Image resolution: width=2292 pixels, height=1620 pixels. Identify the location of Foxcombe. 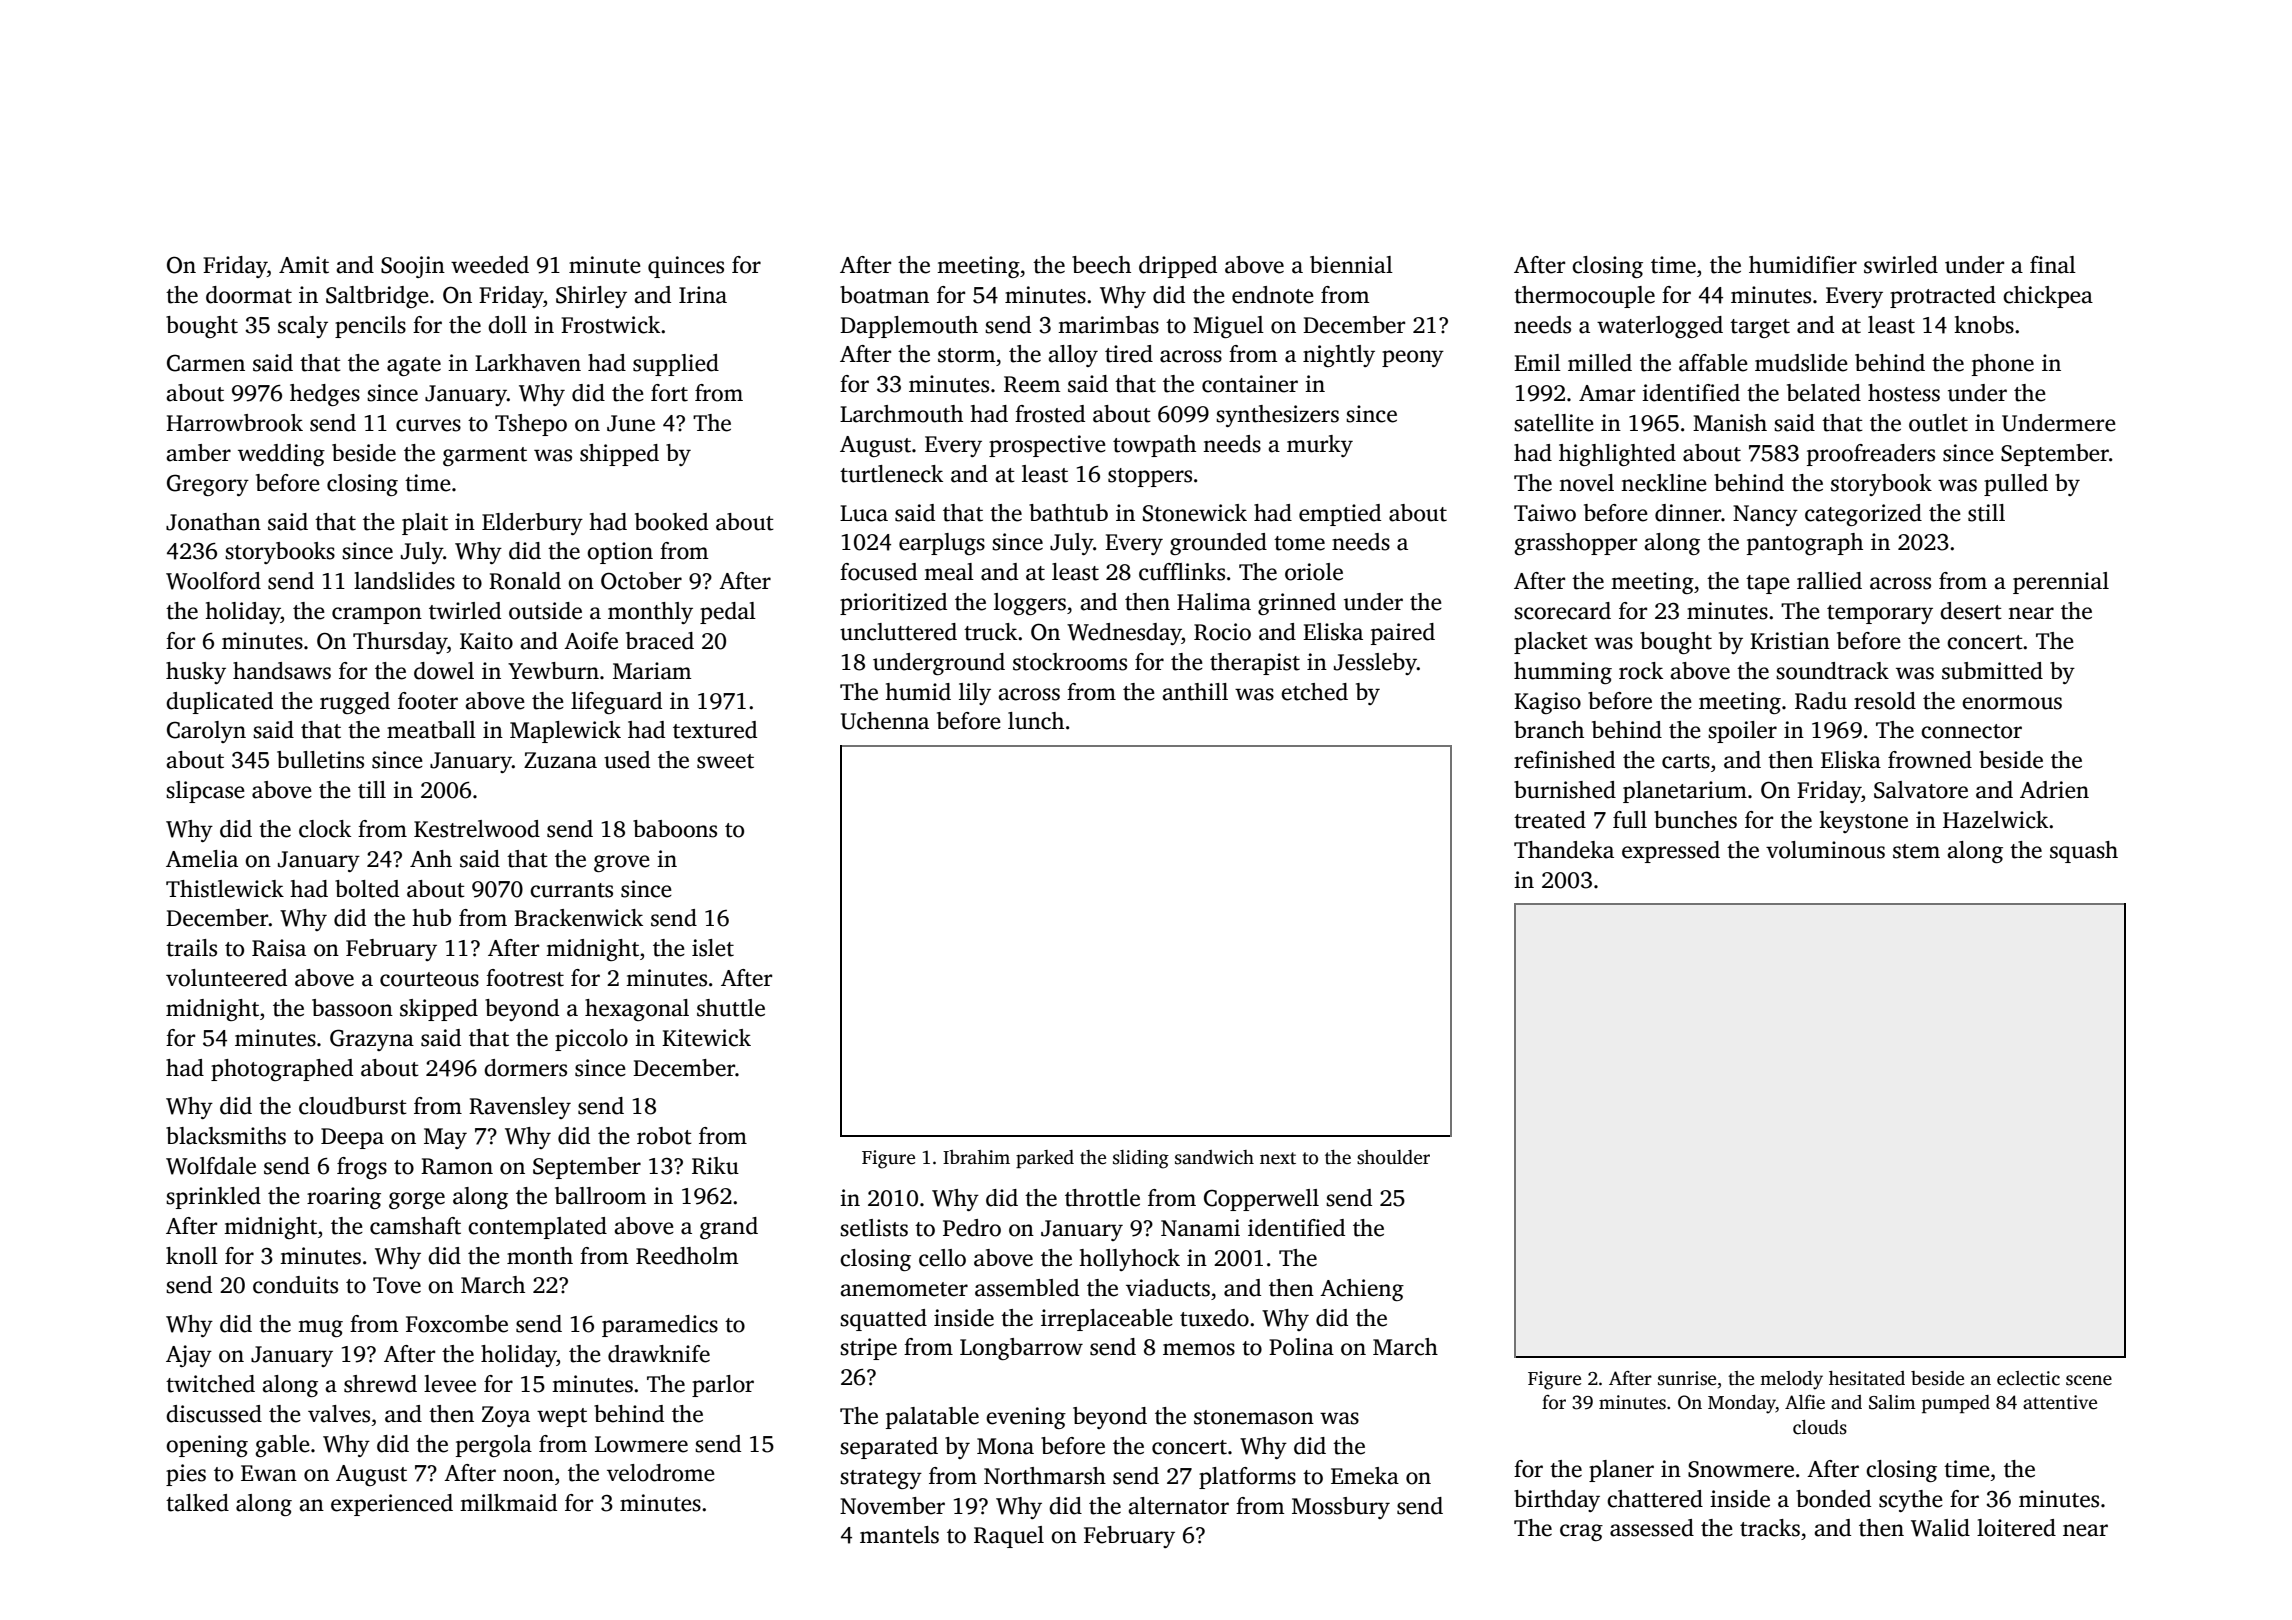
(457, 1324).
